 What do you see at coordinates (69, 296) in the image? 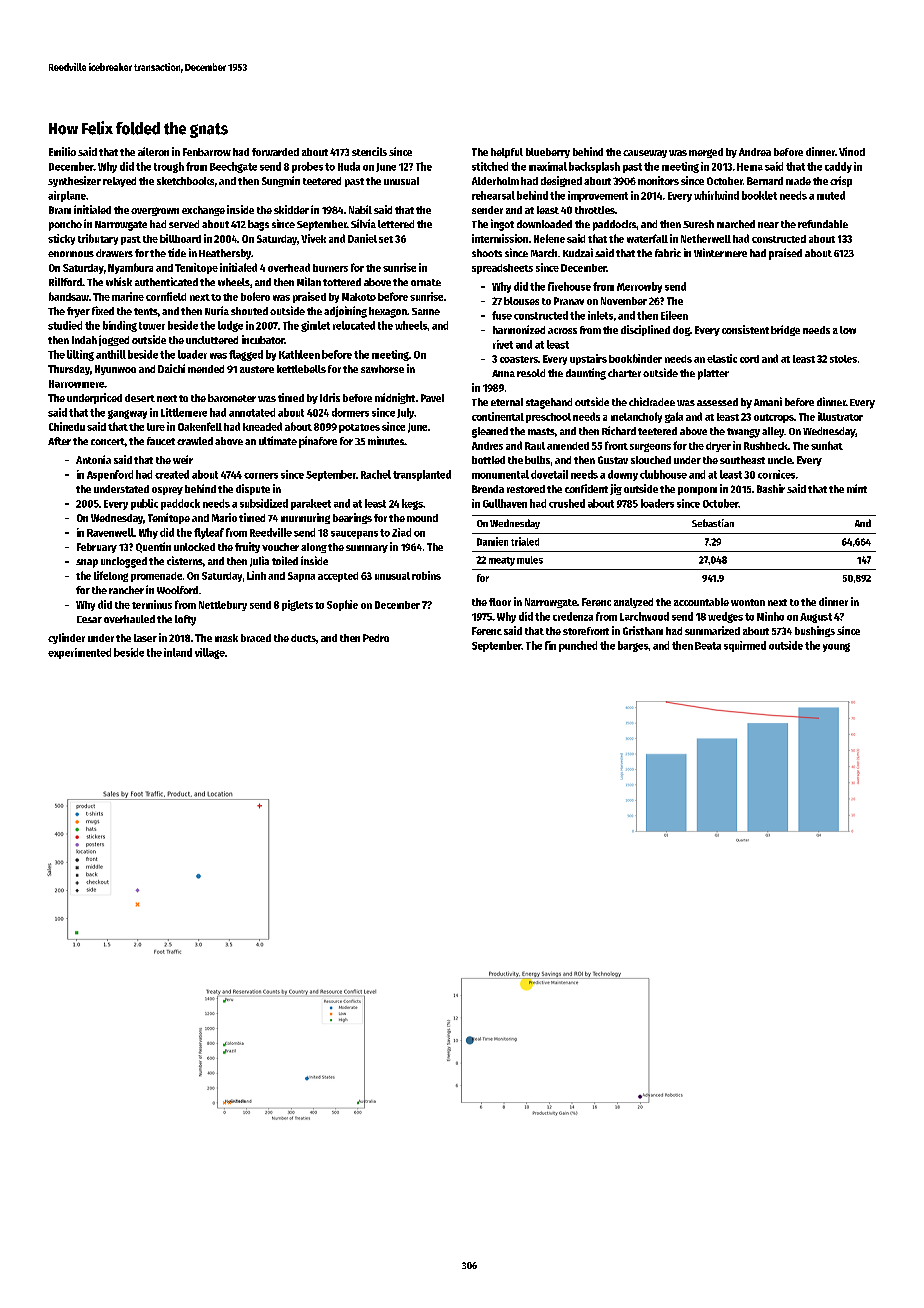
I see `bandsaw` at bounding box center [69, 296].
